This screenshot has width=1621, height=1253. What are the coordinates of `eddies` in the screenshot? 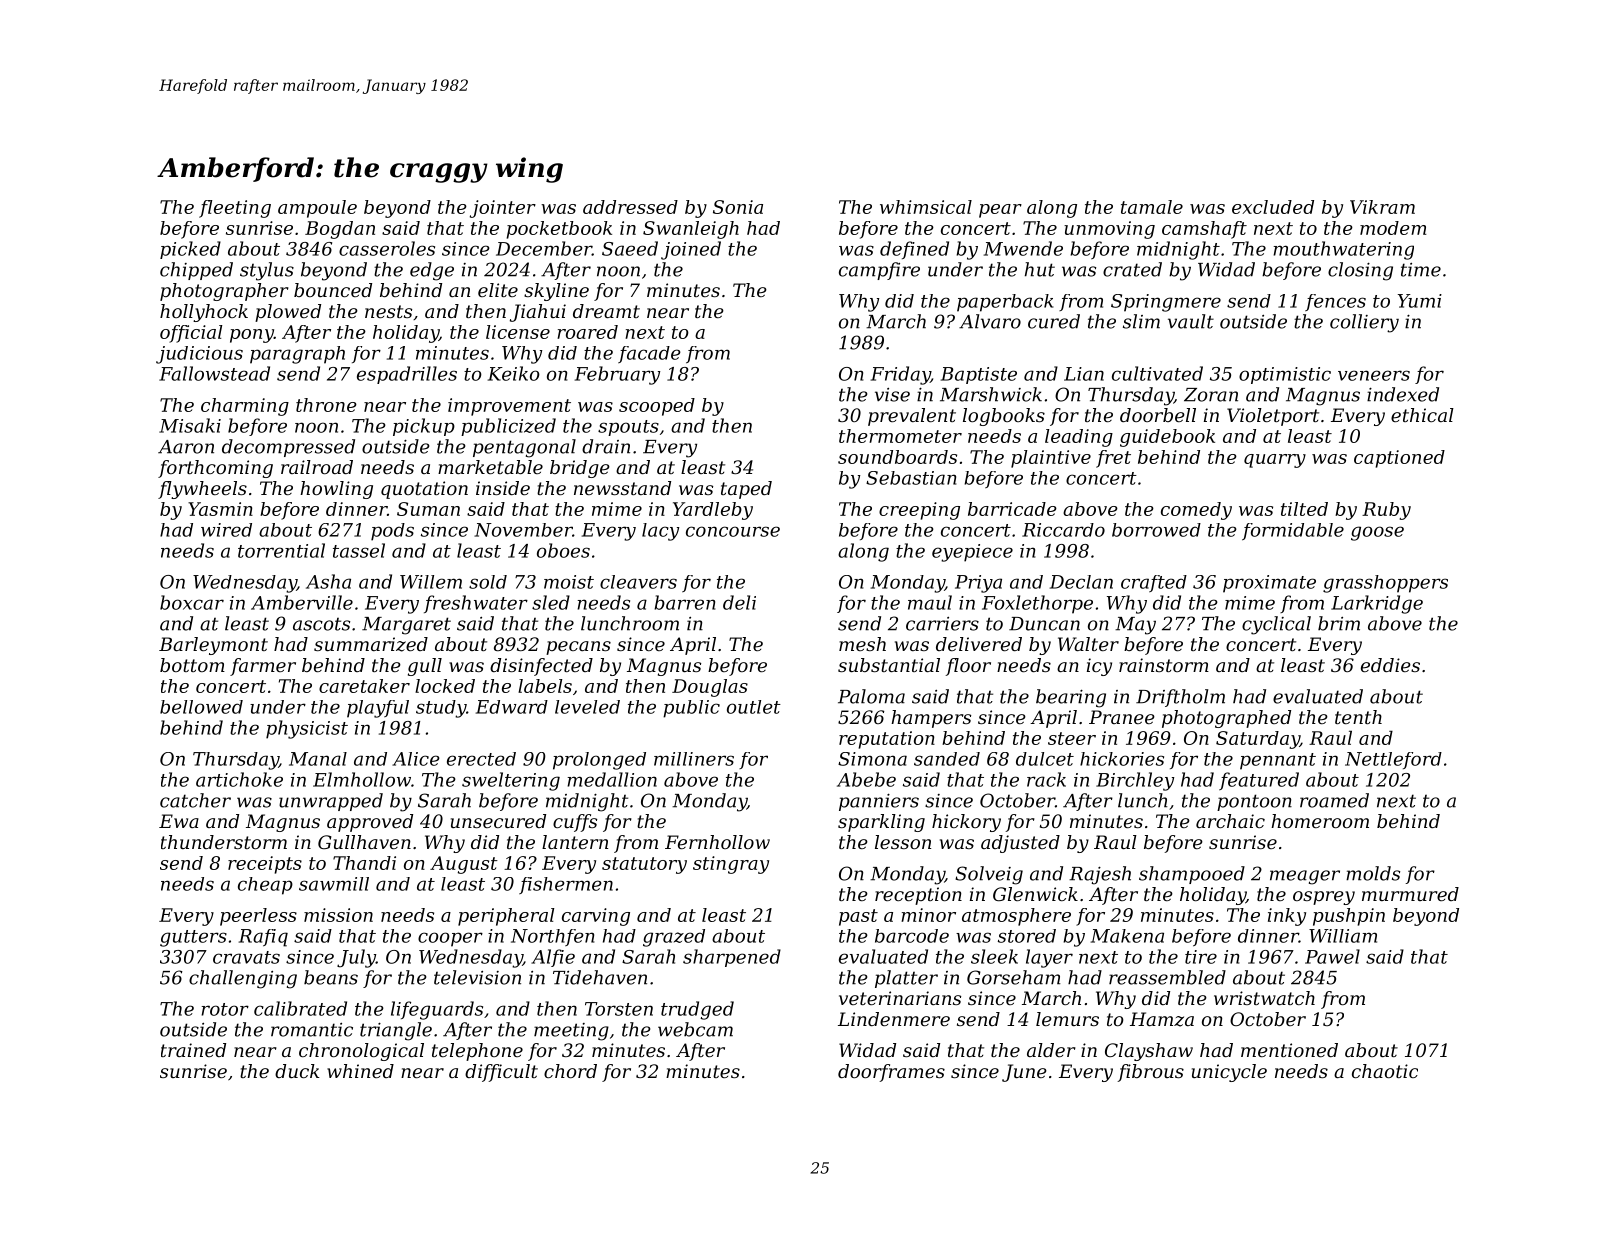 It's located at (1390, 665).
